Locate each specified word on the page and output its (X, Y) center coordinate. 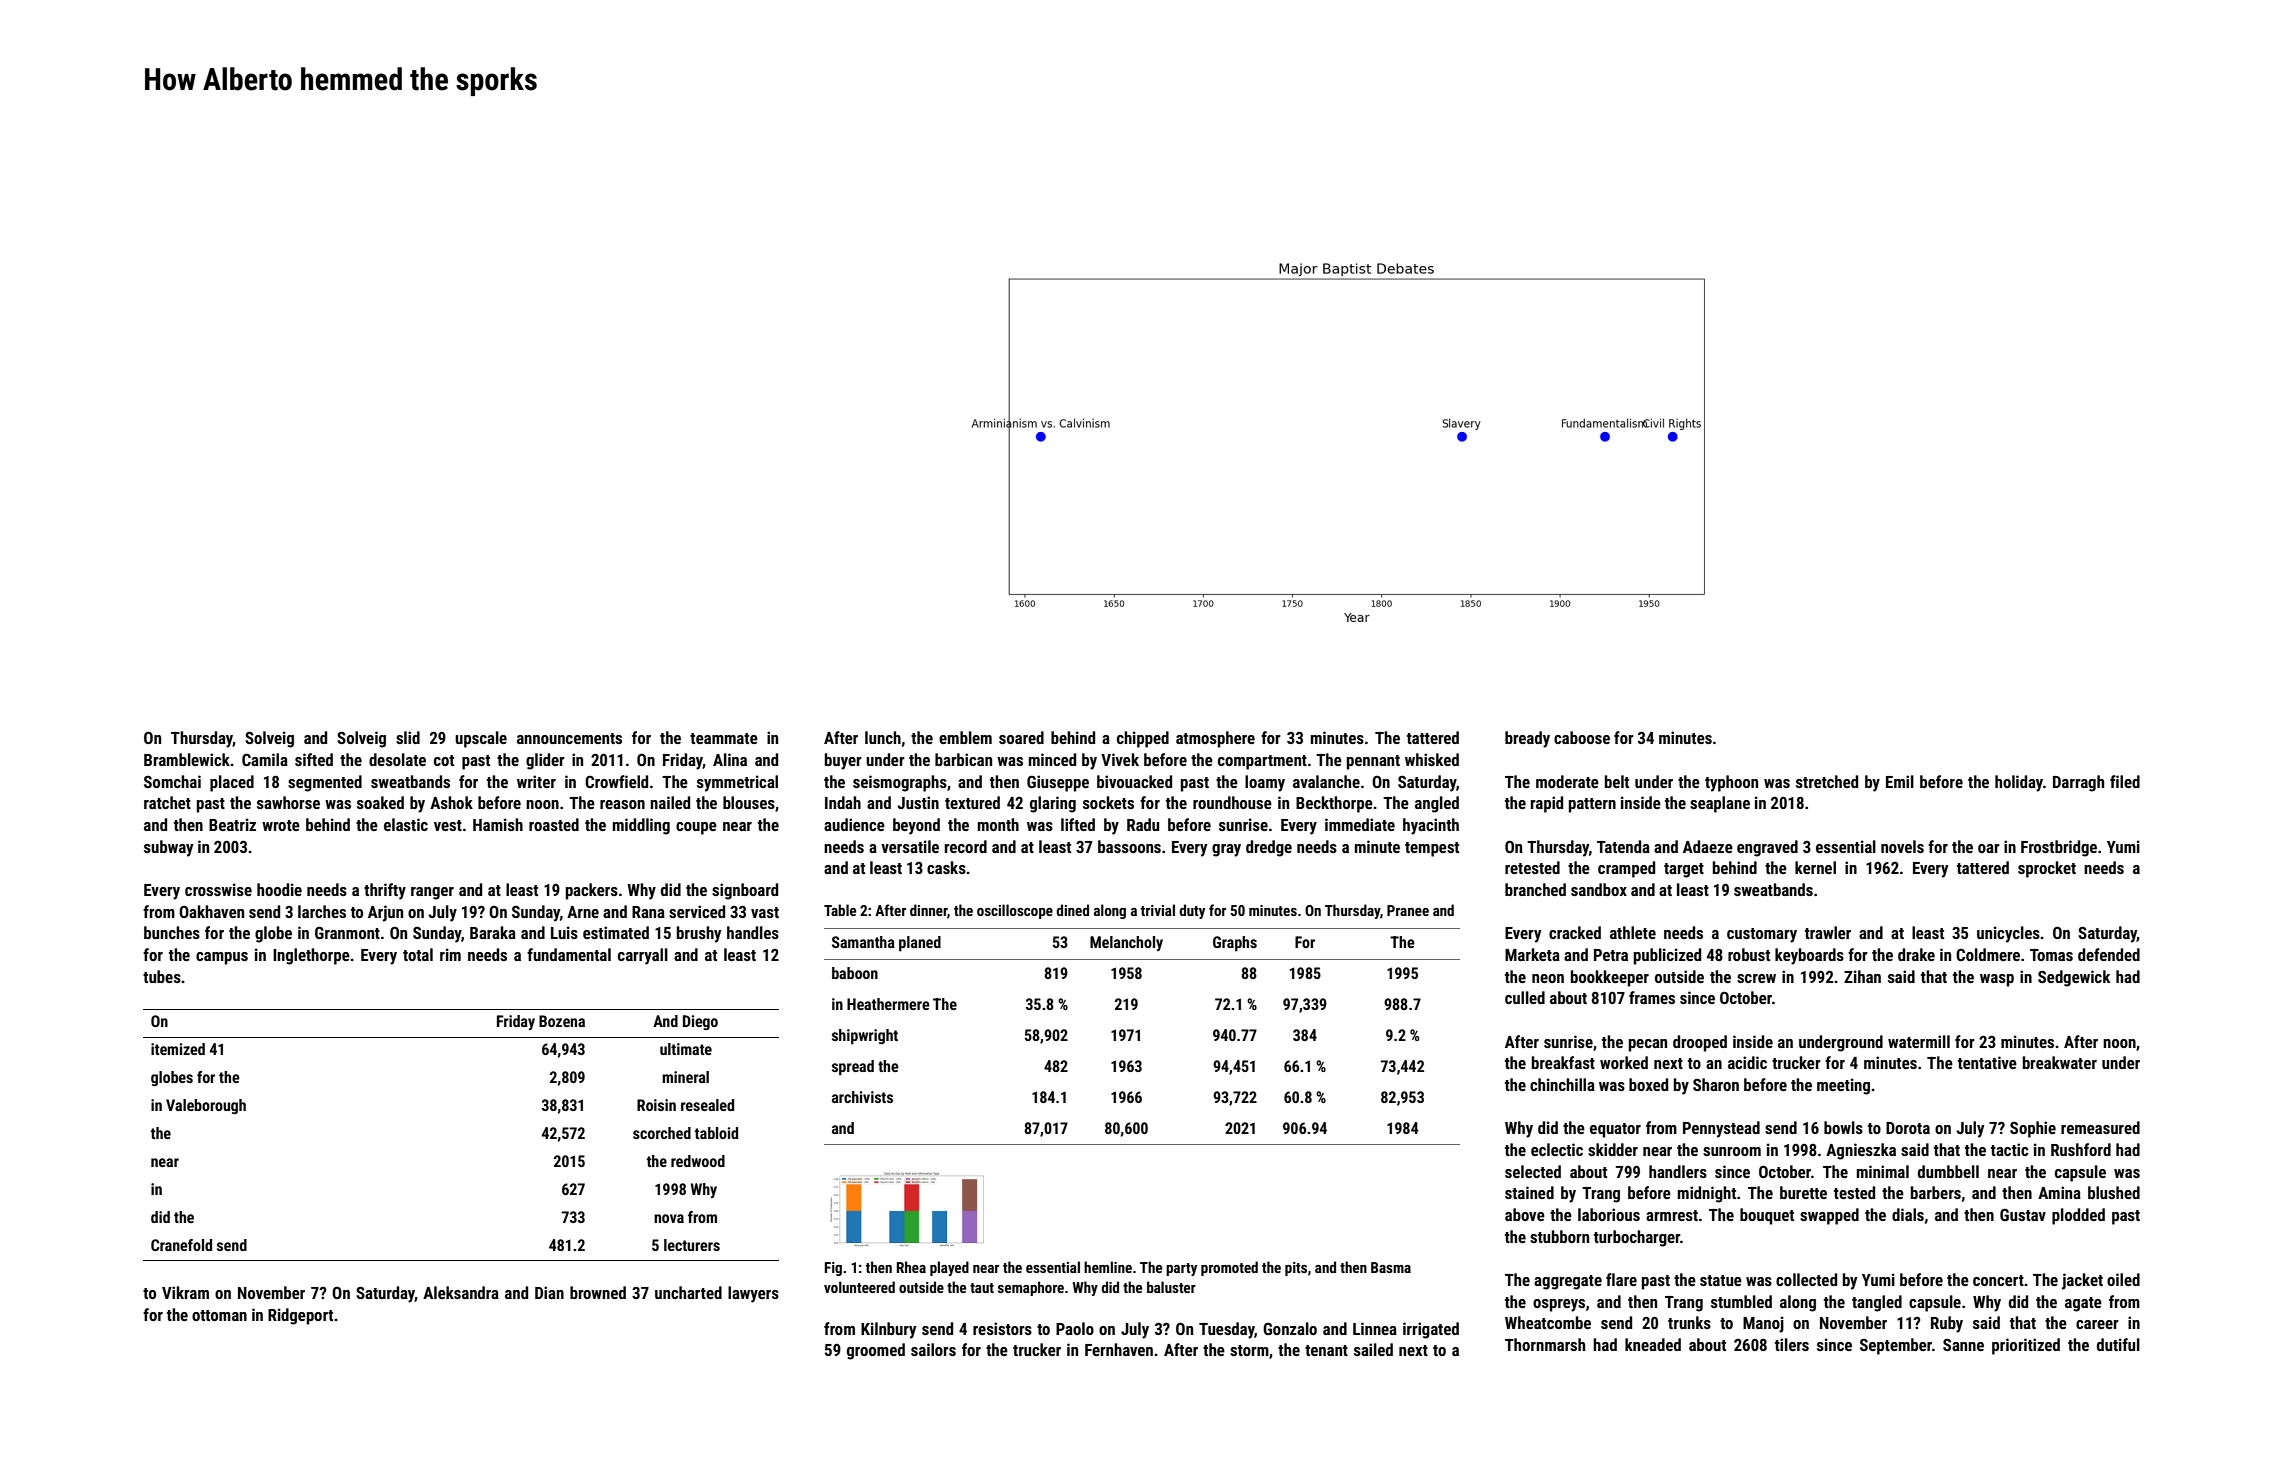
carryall (643, 956)
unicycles (2008, 934)
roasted (554, 824)
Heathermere (888, 1004)
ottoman (219, 1315)
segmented (325, 783)
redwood (698, 1161)
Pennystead (1721, 1129)
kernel (1815, 867)
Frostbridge (2059, 848)
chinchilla (1562, 1084)
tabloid (716, 1133)
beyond (916, 826)
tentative (1987, 1062)
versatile (910, 846)
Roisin (656, 1105)
